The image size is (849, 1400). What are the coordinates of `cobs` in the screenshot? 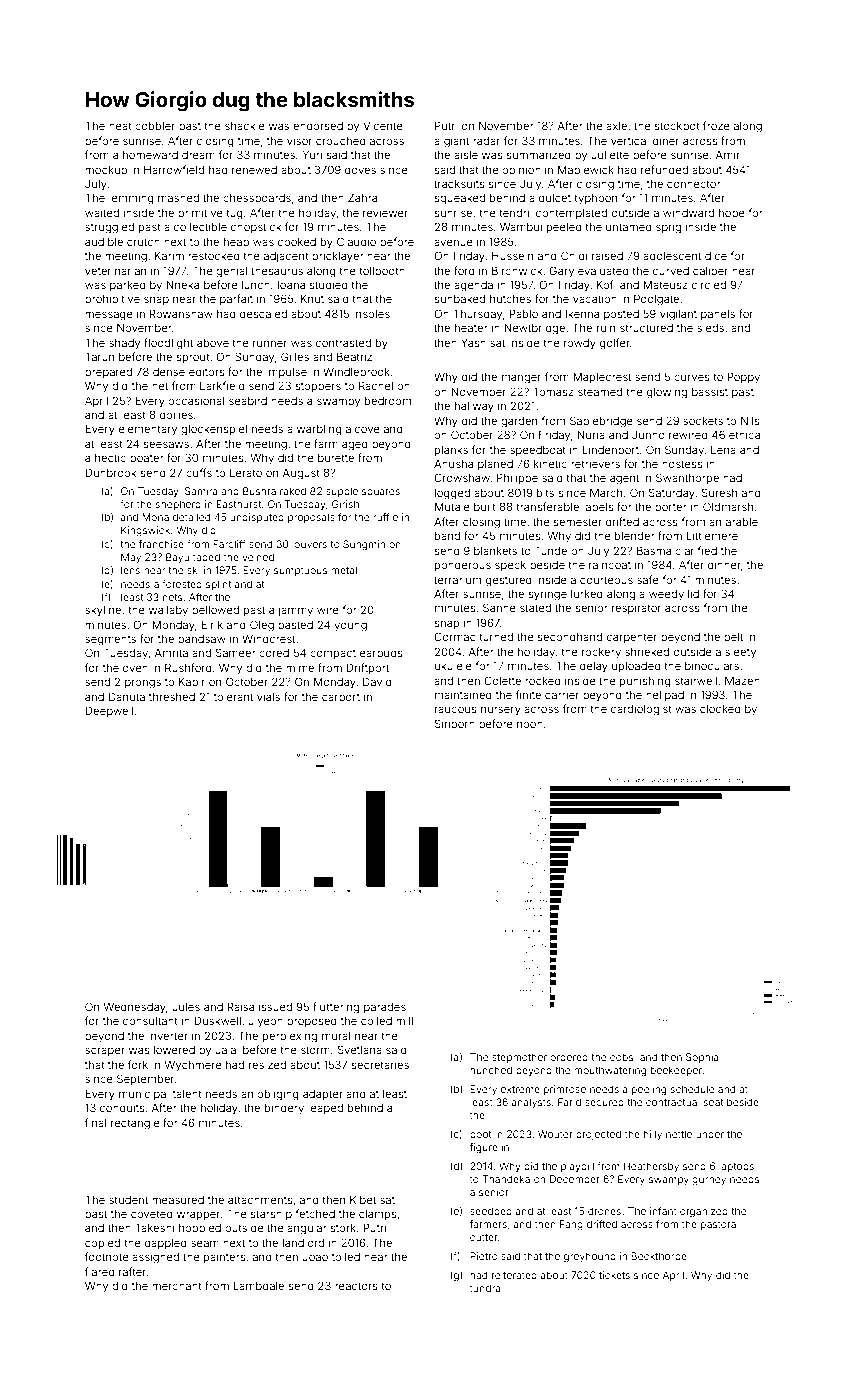 It's located at (622, 1057).
